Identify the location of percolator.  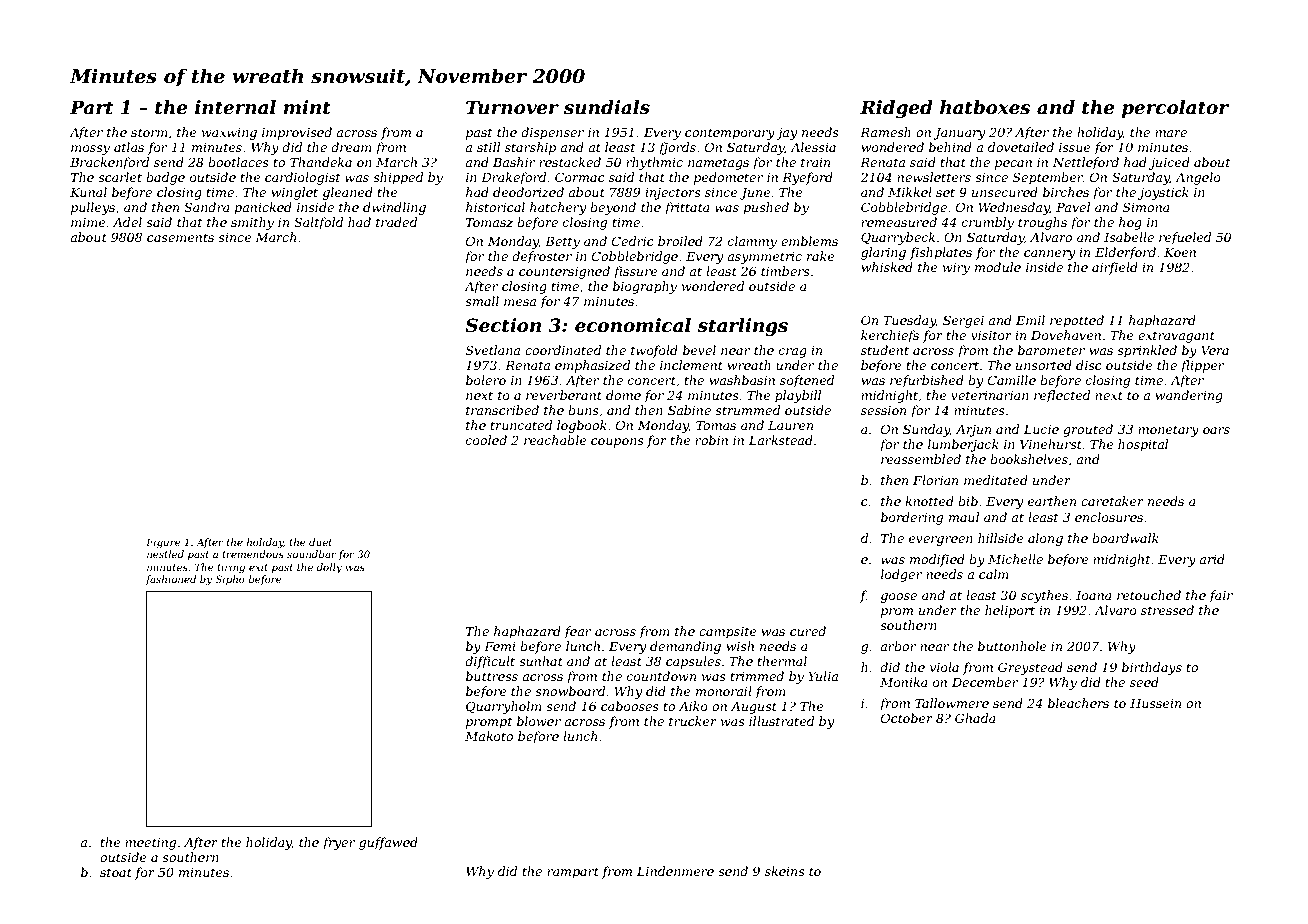
(1175, 109).
